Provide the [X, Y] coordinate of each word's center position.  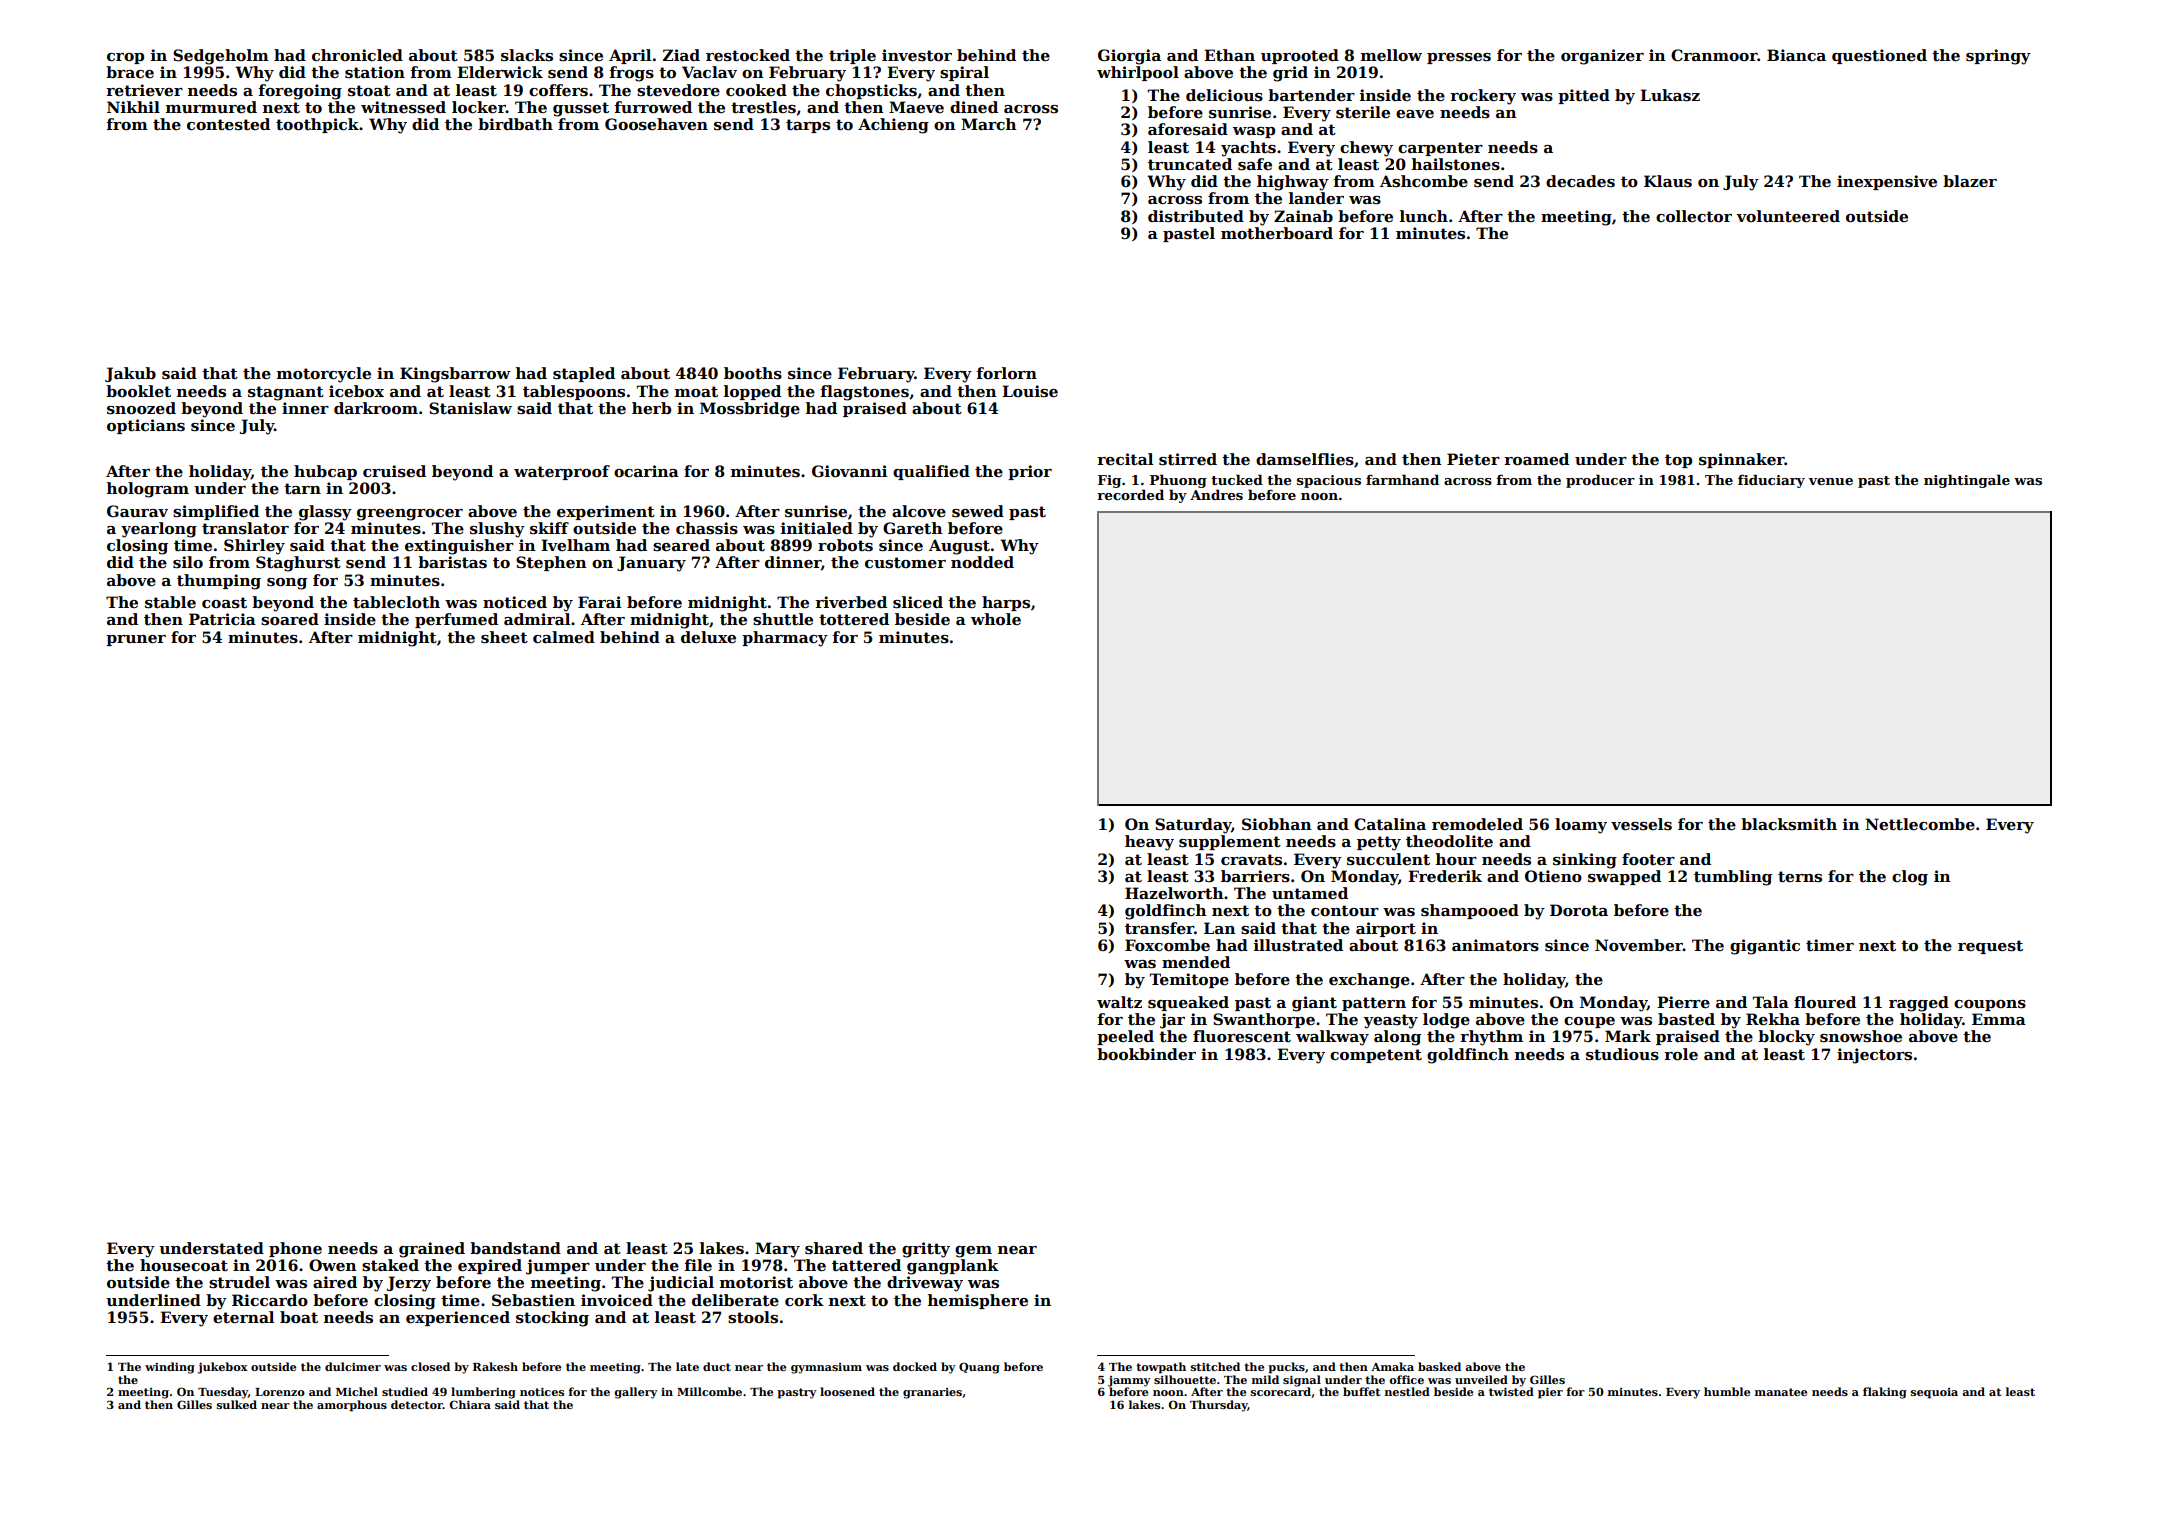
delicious [1224, 95]
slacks [527, 55]
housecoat [184, 1265]
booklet [138, 391]
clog [1910, 878]
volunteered [1788, 216]
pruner [136, 640]
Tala [1770, 1002]
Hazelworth [1174, 893]
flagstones [864, 393]
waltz [1119, 1002]
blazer [1970, 181]
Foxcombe [1167, 945]
